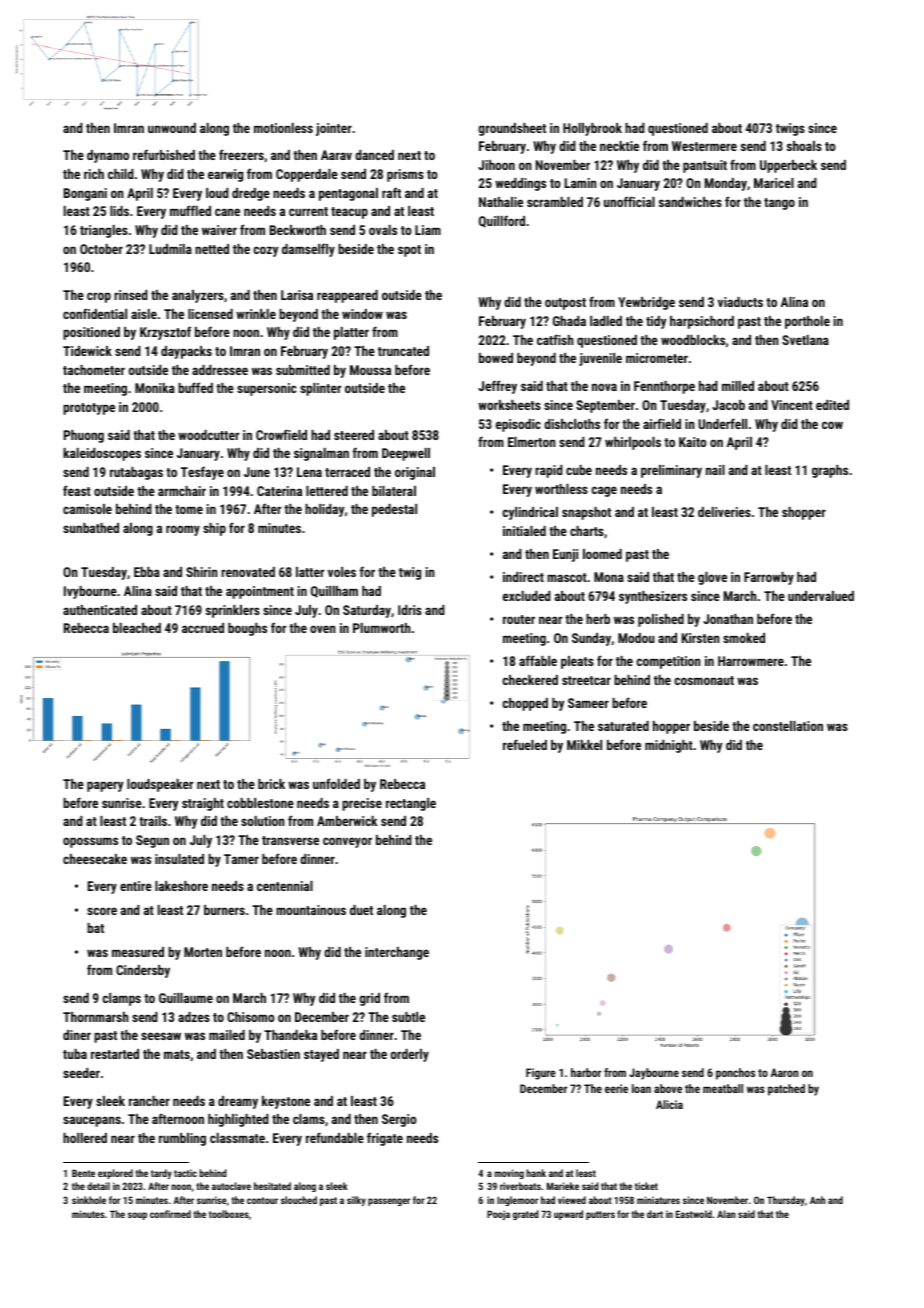  Describe the element at coordinates (399, 1120) in the page. I see `Sergio` at that location.
